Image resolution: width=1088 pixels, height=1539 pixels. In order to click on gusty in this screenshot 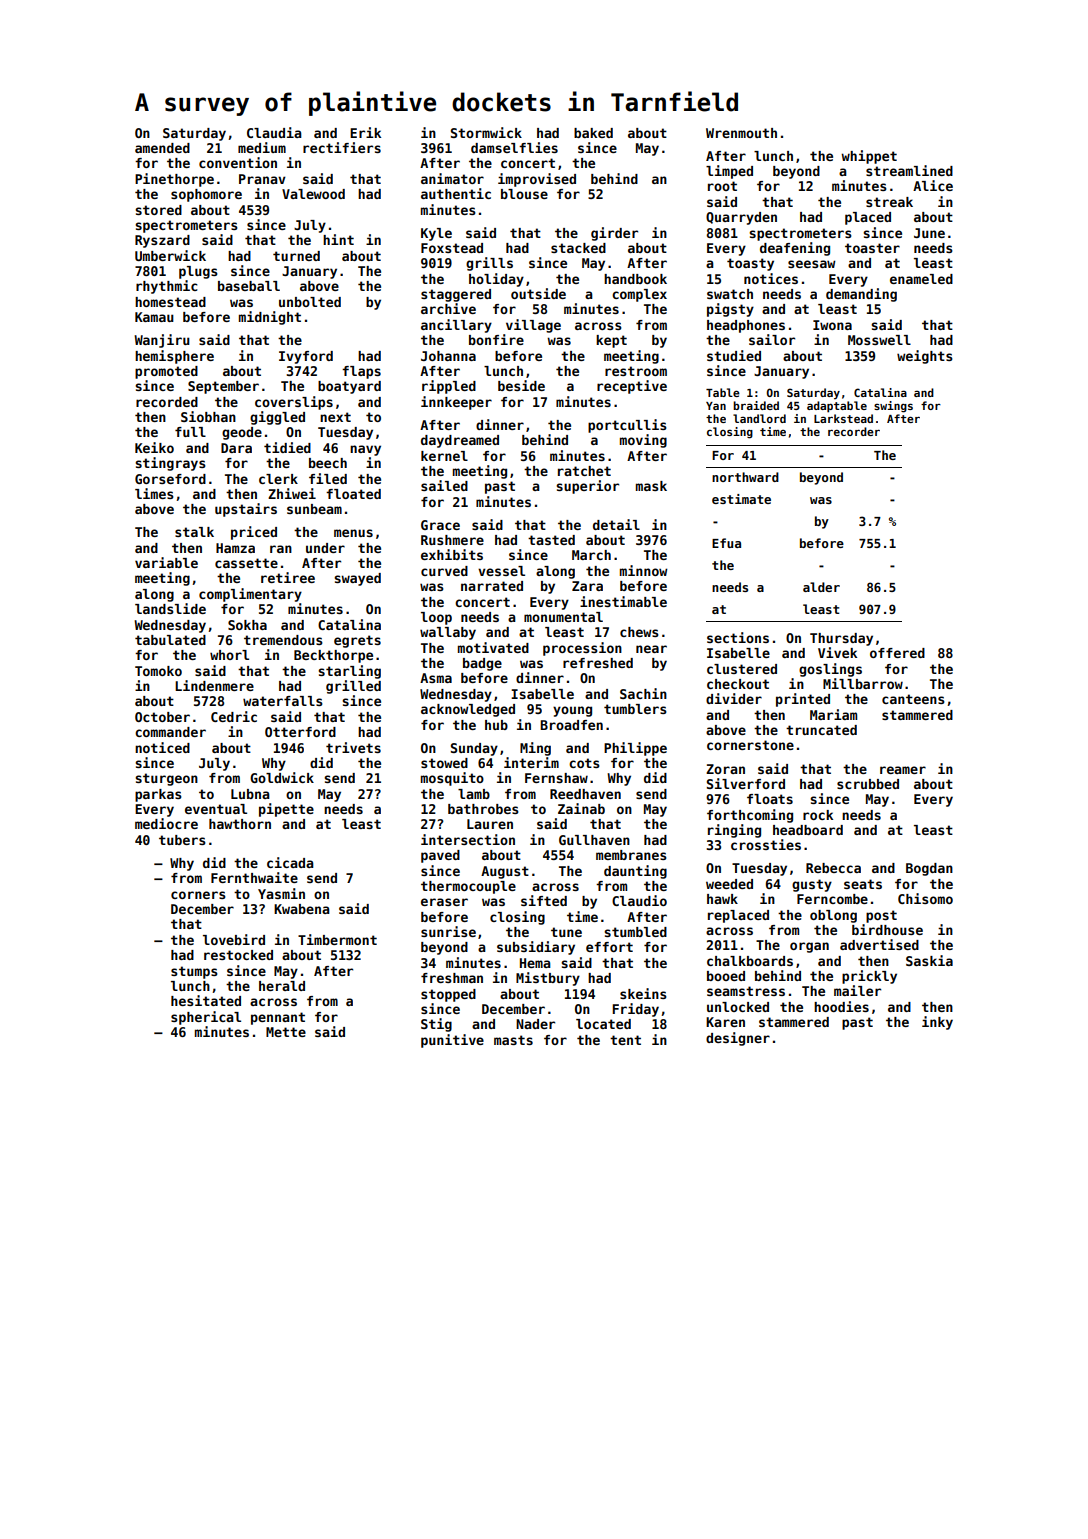, I will do `click(812, 885)`.
